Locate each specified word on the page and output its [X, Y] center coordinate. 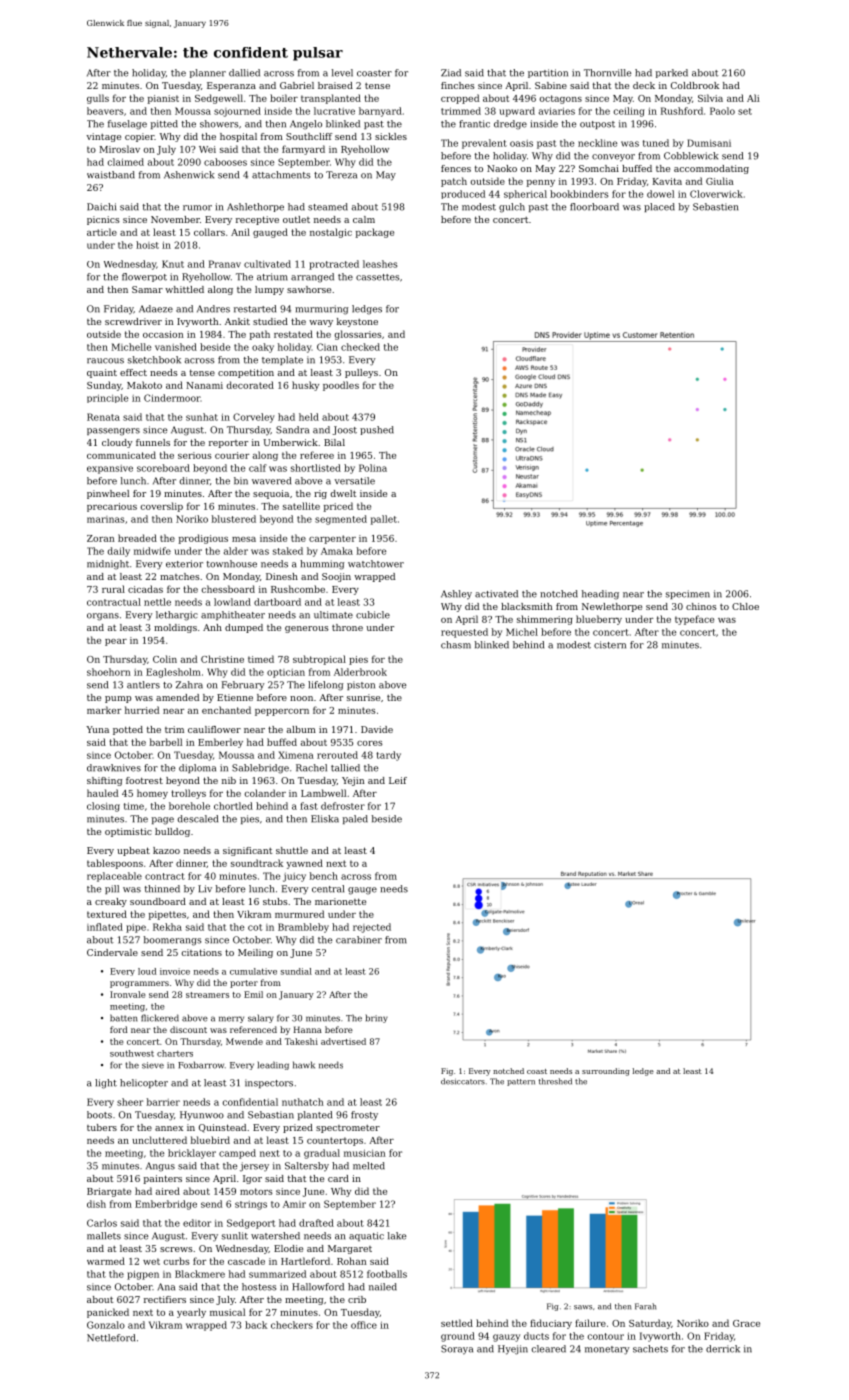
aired [168, 1191]
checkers [292, 1325]
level [342, 73]
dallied [244, 73]
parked [672, 73]
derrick [723, 1349]
